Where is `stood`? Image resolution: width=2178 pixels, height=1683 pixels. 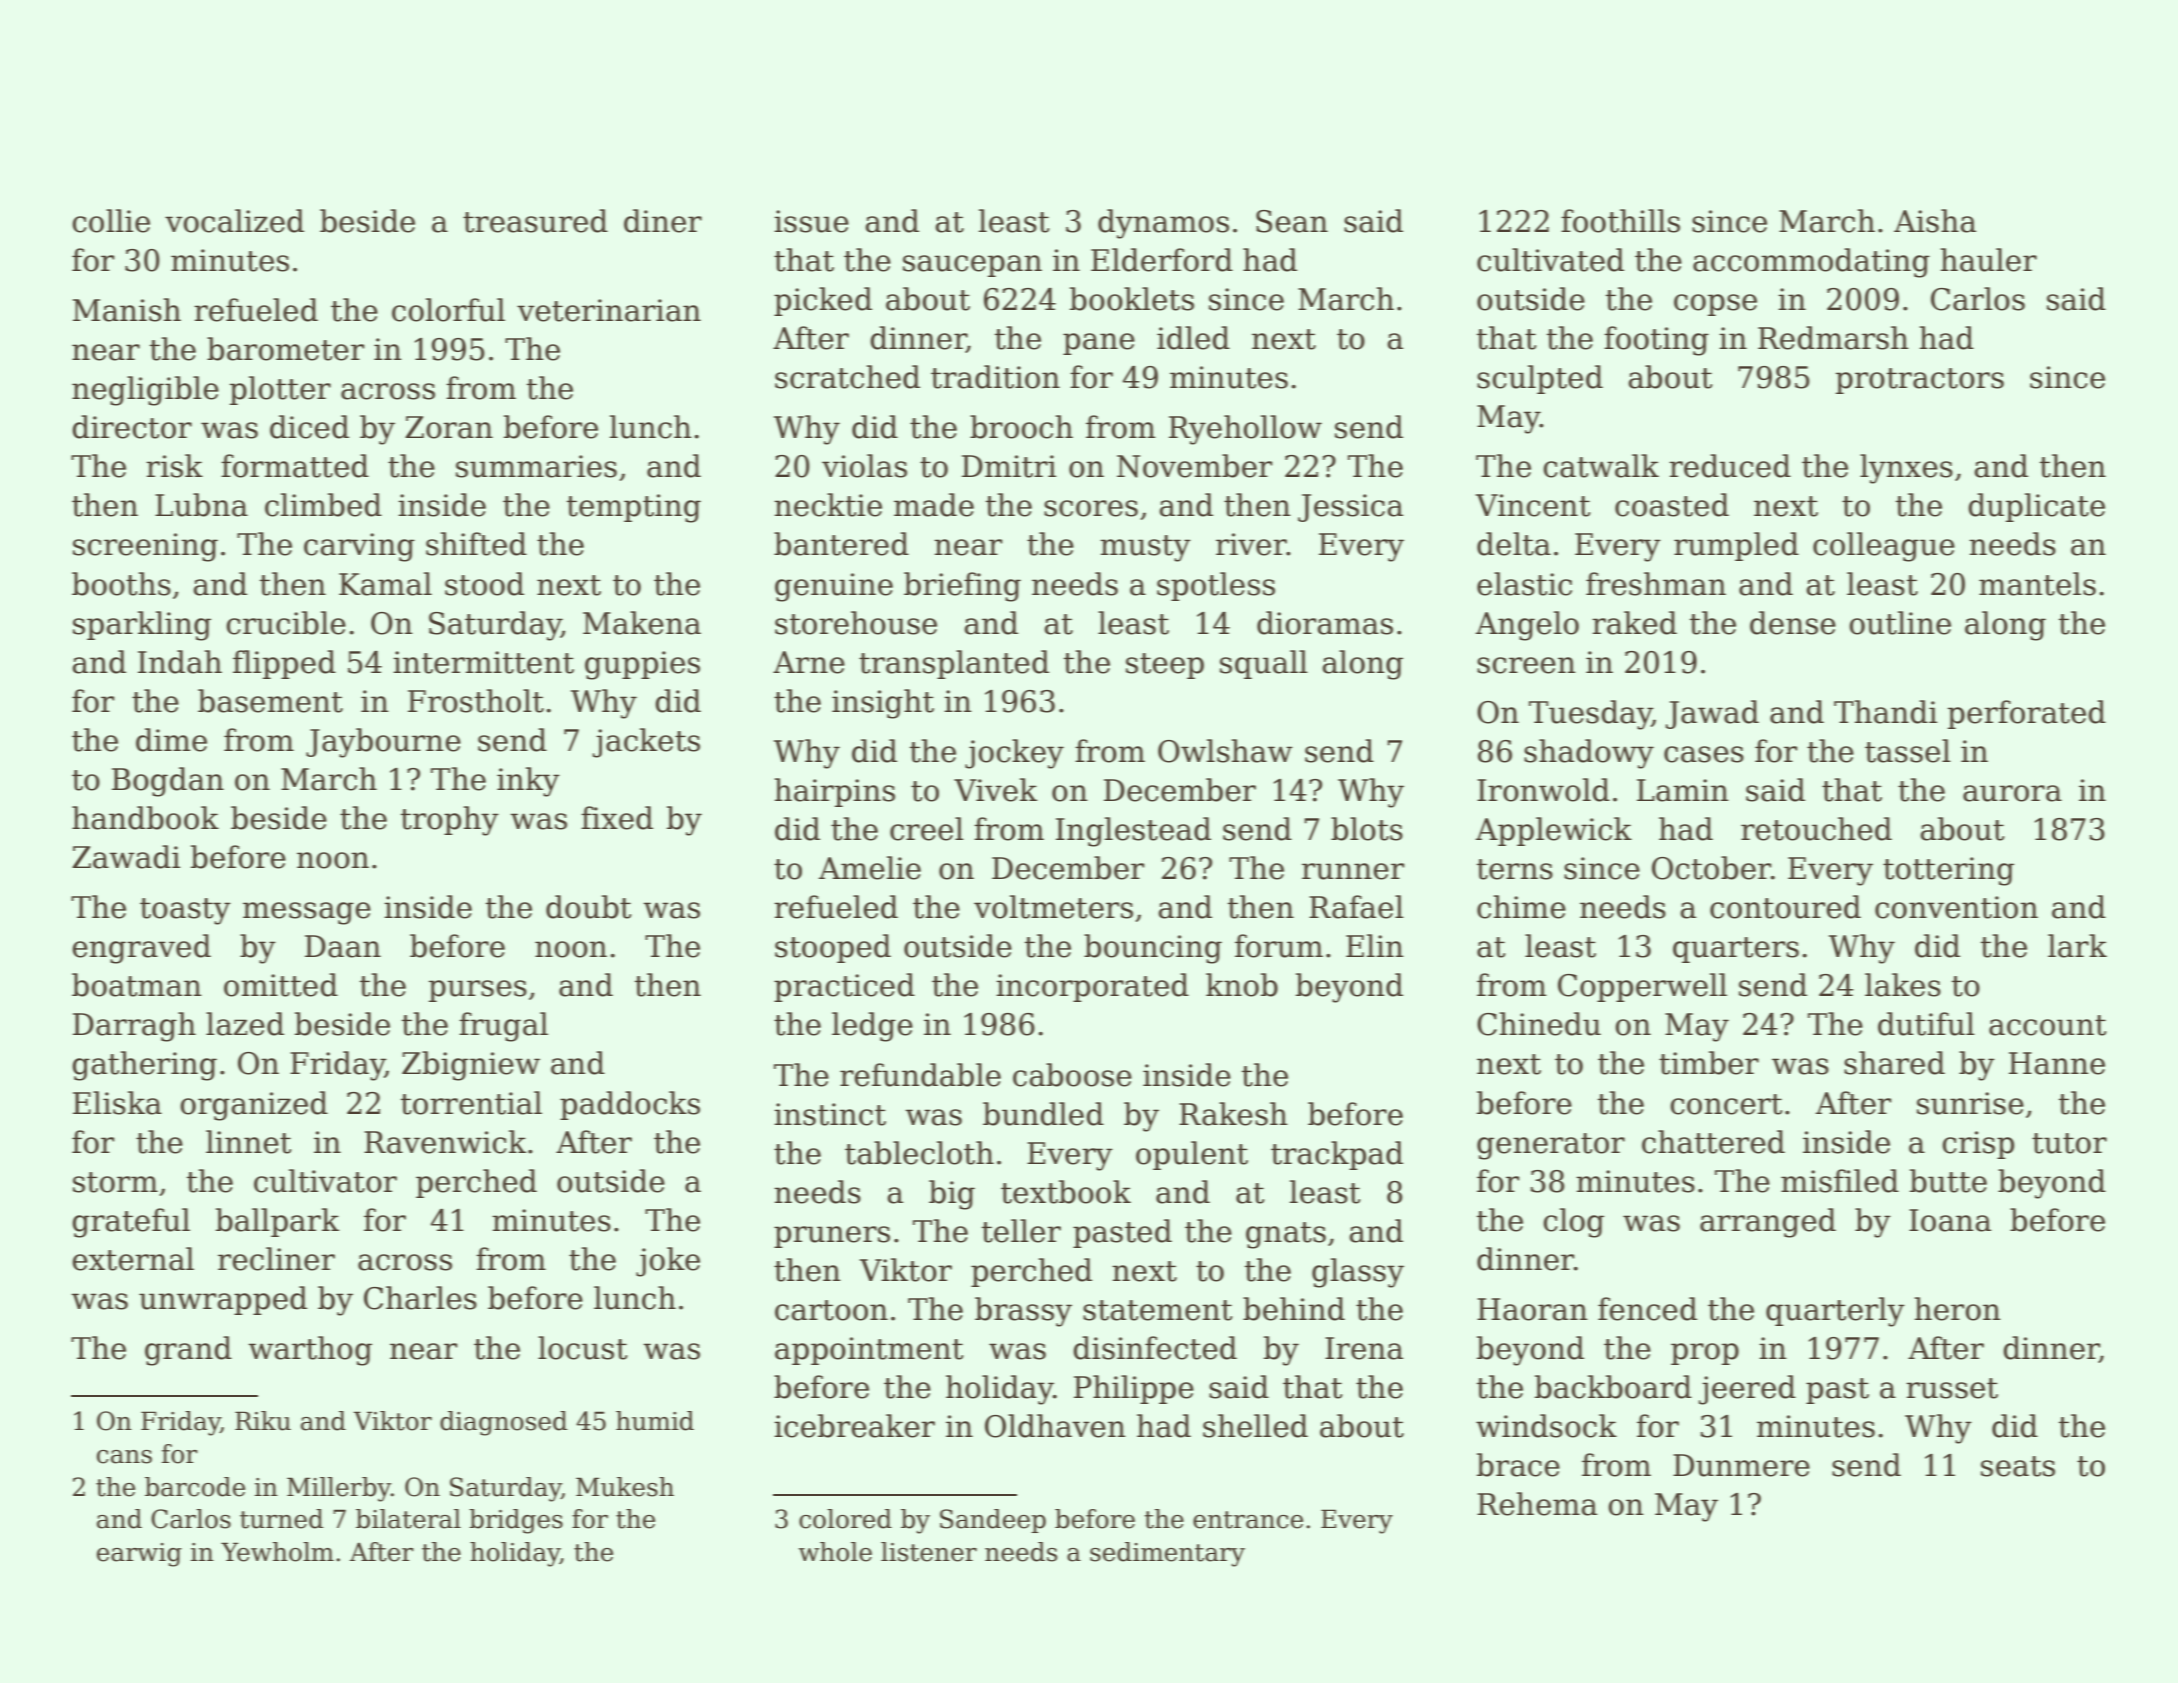 stood is located at coordinates (484, 584).
